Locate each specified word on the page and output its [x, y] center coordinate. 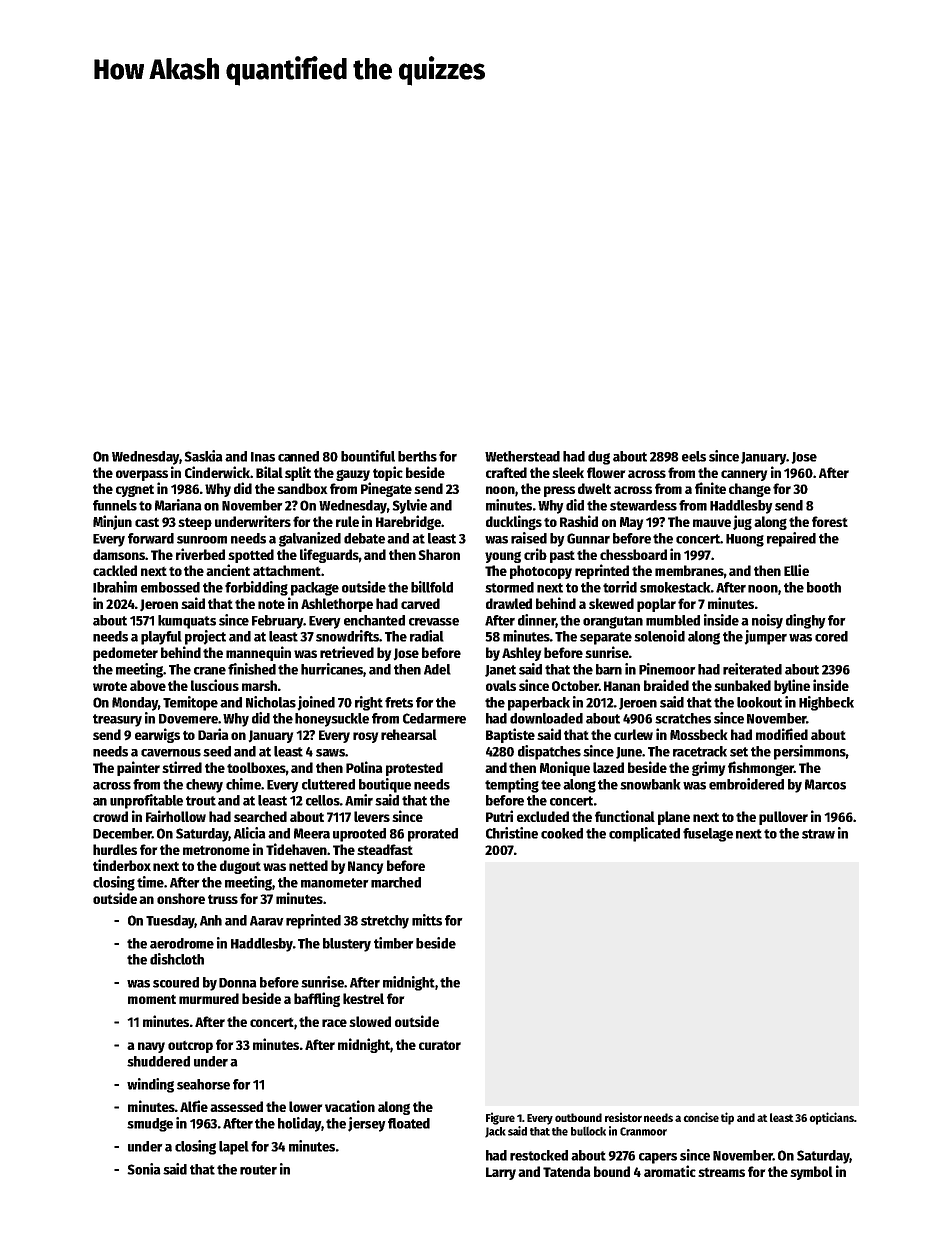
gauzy [353, 475]
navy [151, 1047]
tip [727, 1118]
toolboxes [256, 767]
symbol [811, 1173]
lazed [608, 767]
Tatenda [567, 1171]
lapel [234, 1148]
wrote [110, 686]
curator [440, 1045]
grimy [708, 768]
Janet [500, 671]
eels [694, 456]
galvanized [310, 539]
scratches [683, 718]
